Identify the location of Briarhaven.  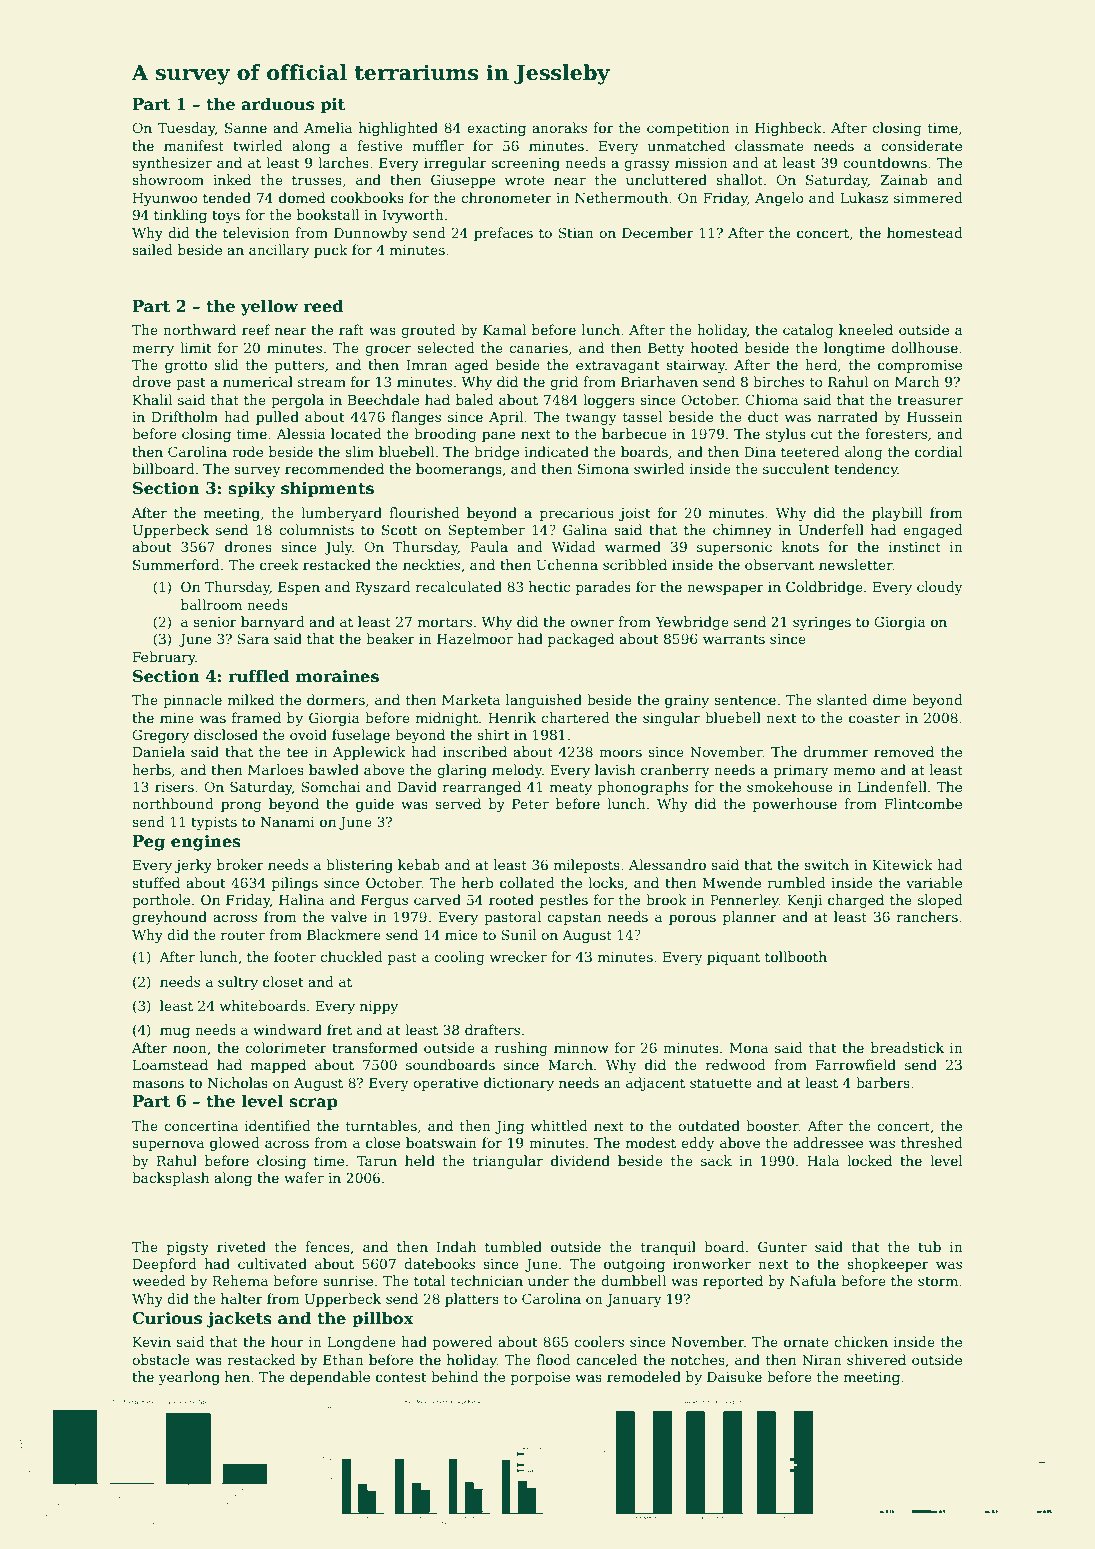
(659, 381).
